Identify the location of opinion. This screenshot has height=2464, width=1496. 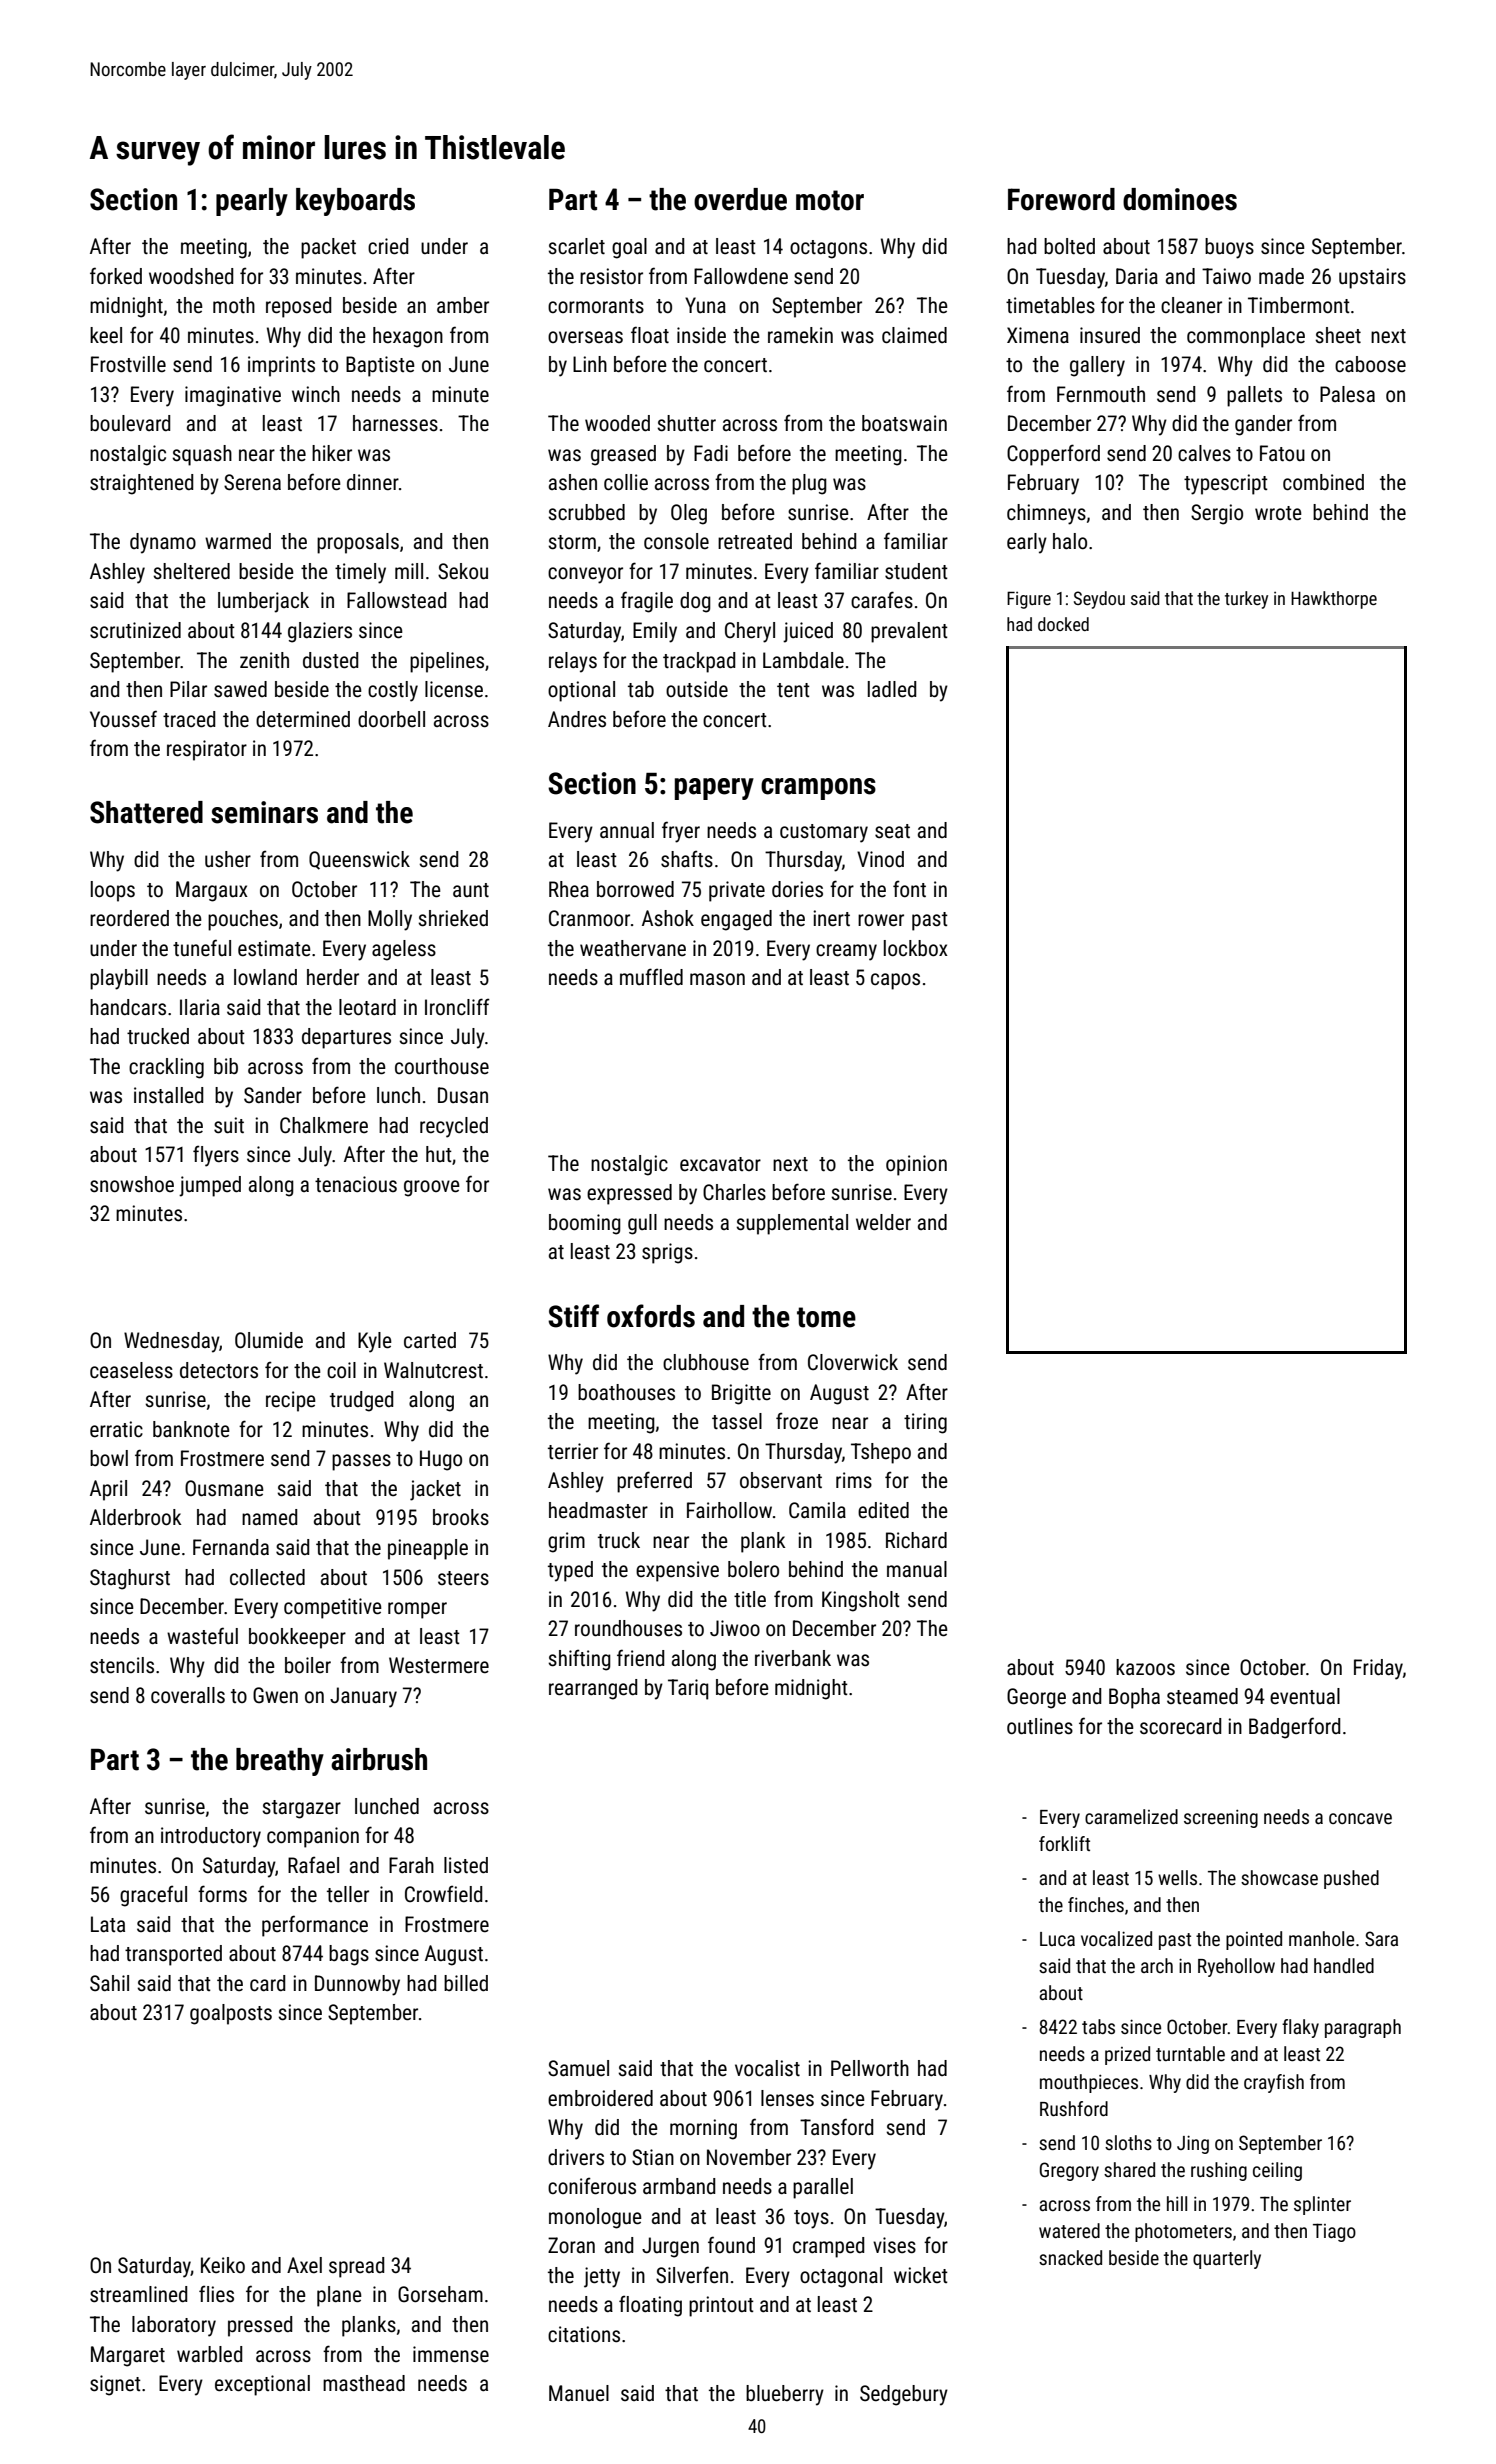
(916, 1165).
